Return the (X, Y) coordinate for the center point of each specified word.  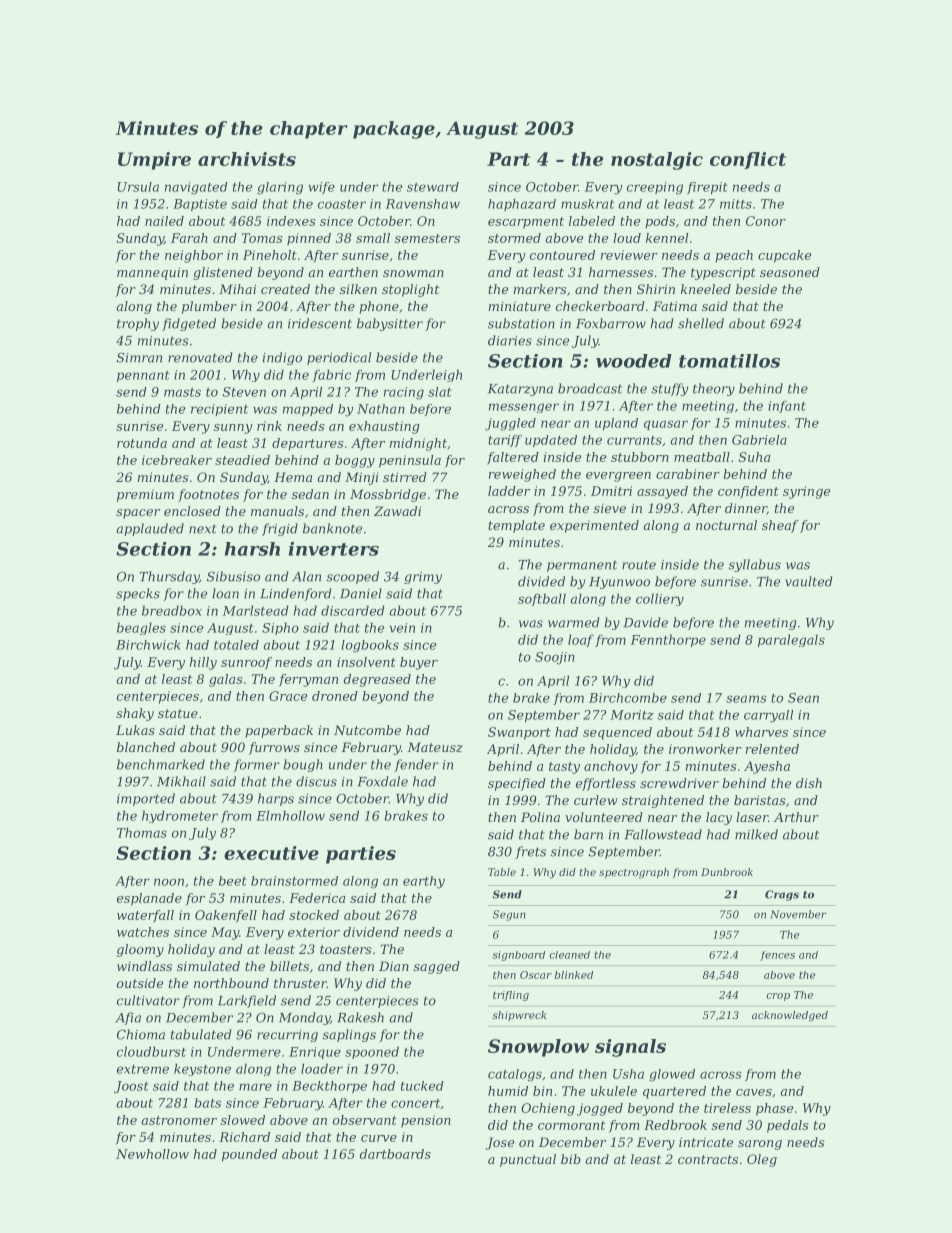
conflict (748, 160)
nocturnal (726, 525)
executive (271, 853)
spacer (138, 514)
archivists (247, 159)
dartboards (395, 1154)
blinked (574, 975)
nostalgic (657, 161)
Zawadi (397, 511)
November (798, 914)
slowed (243, 1120)
